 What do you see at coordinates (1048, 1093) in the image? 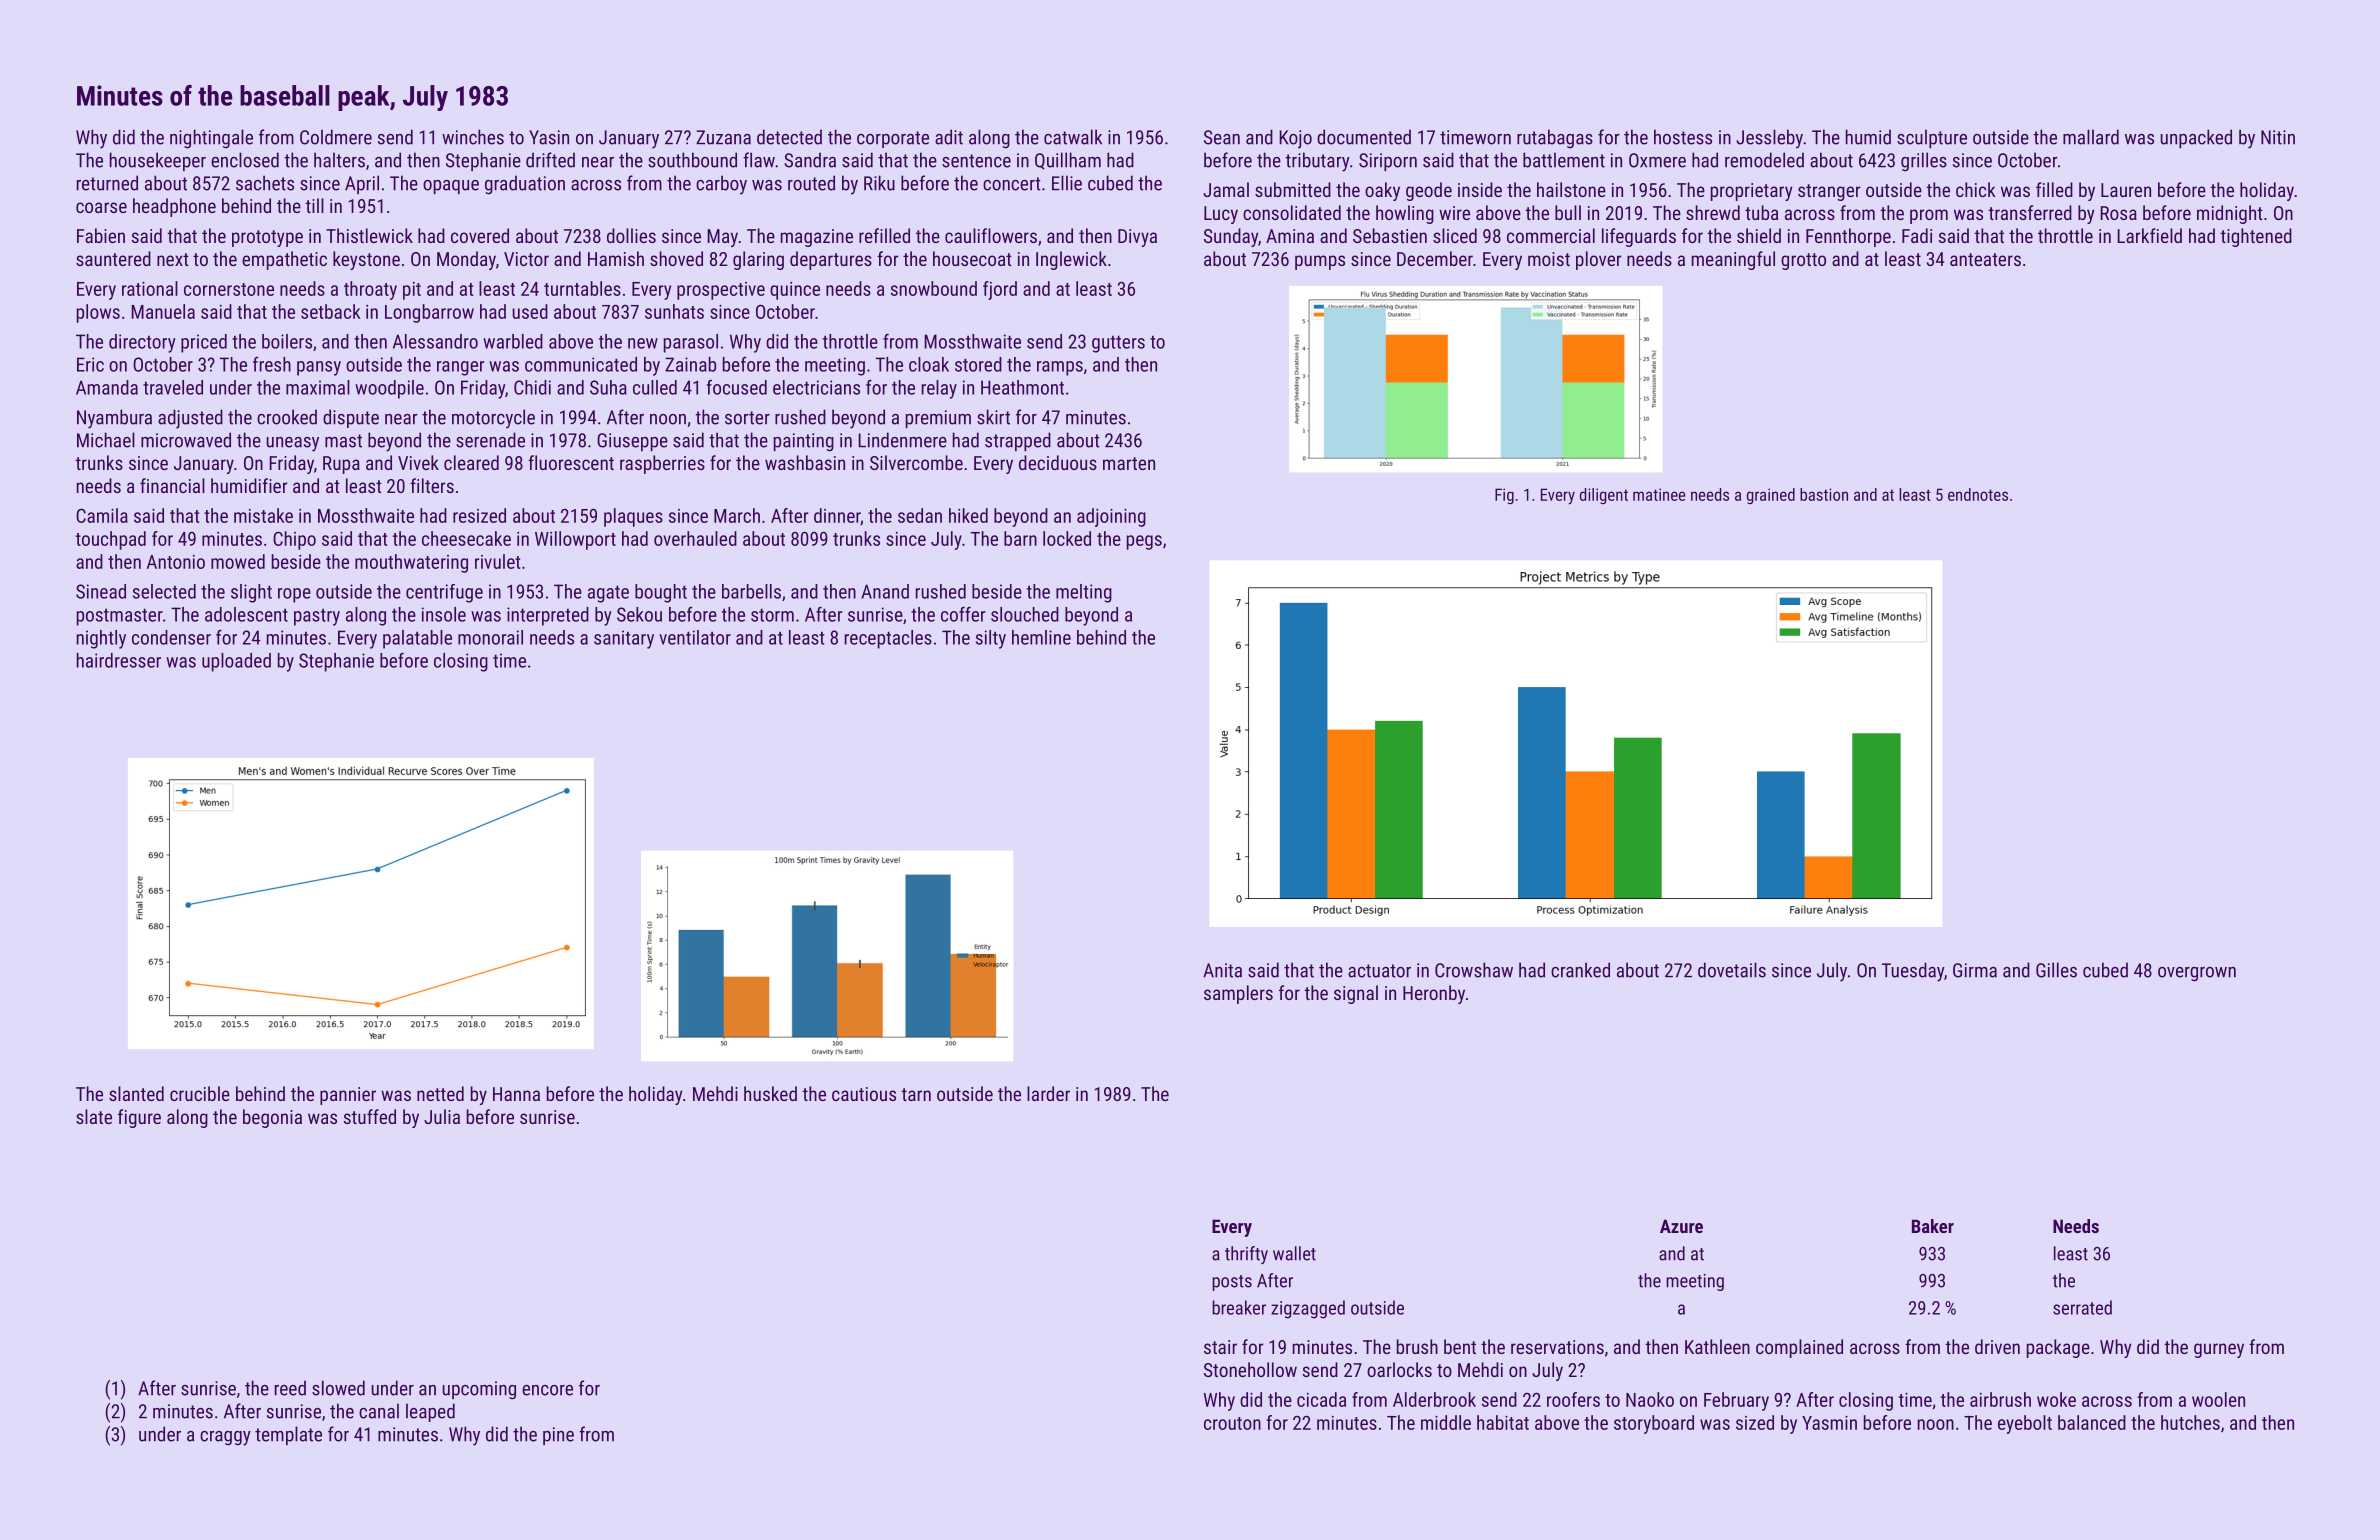
I see `larder` at bounding box center [1048, 1093].
